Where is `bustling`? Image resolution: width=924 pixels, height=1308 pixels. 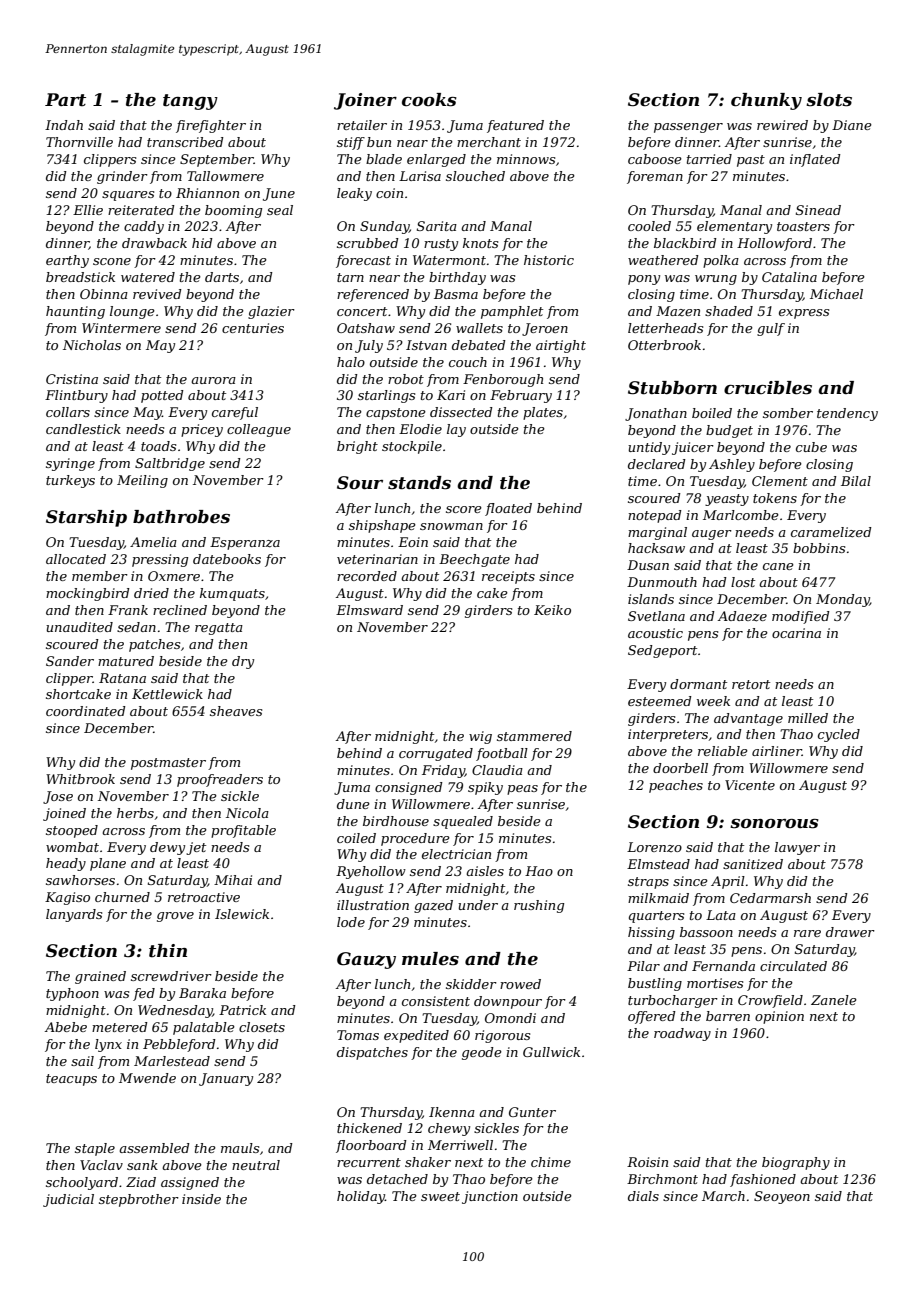 bustling is located at coordinates (655, 984).
